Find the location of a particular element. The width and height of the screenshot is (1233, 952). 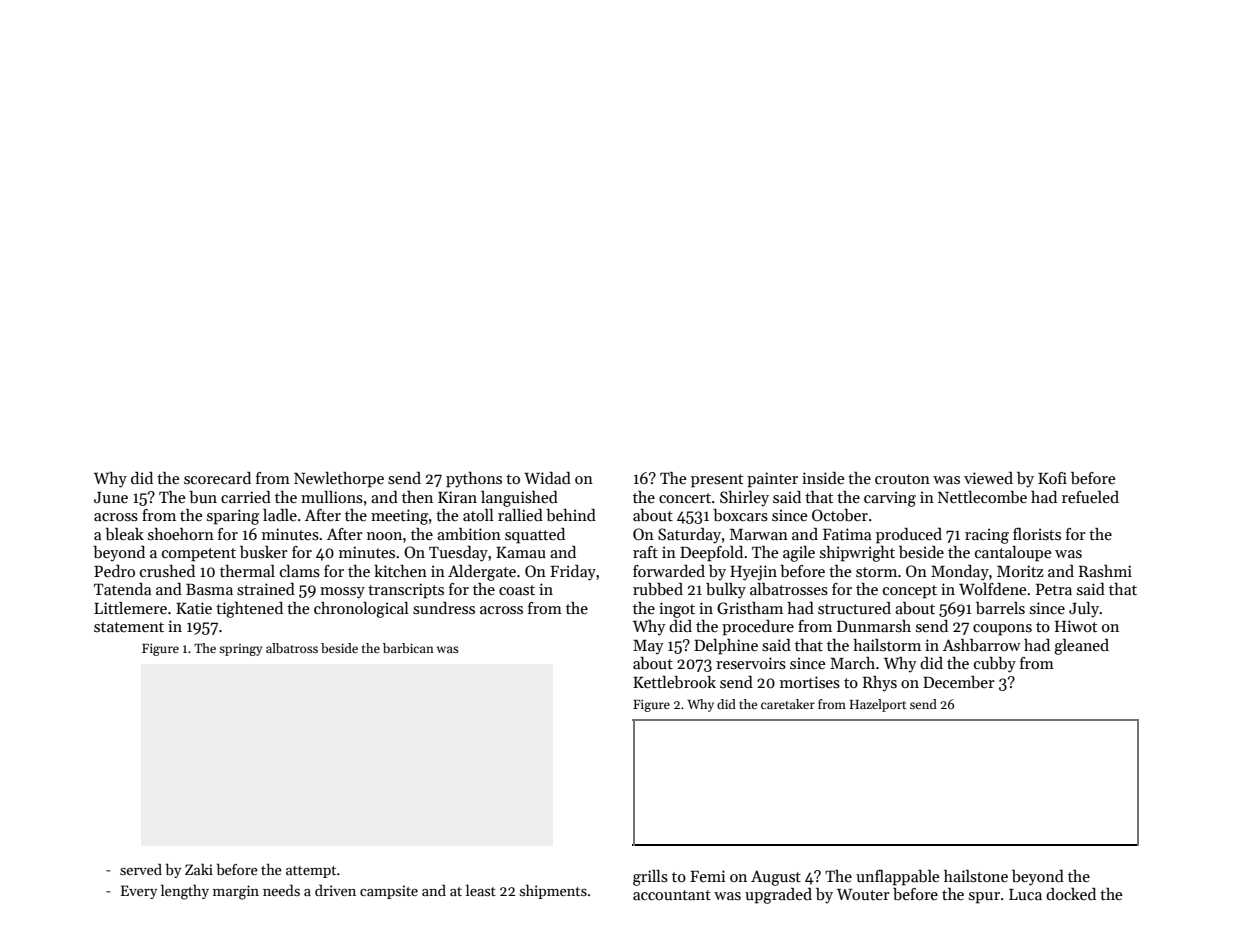

upgraded is located at coordinates (778, 896).
